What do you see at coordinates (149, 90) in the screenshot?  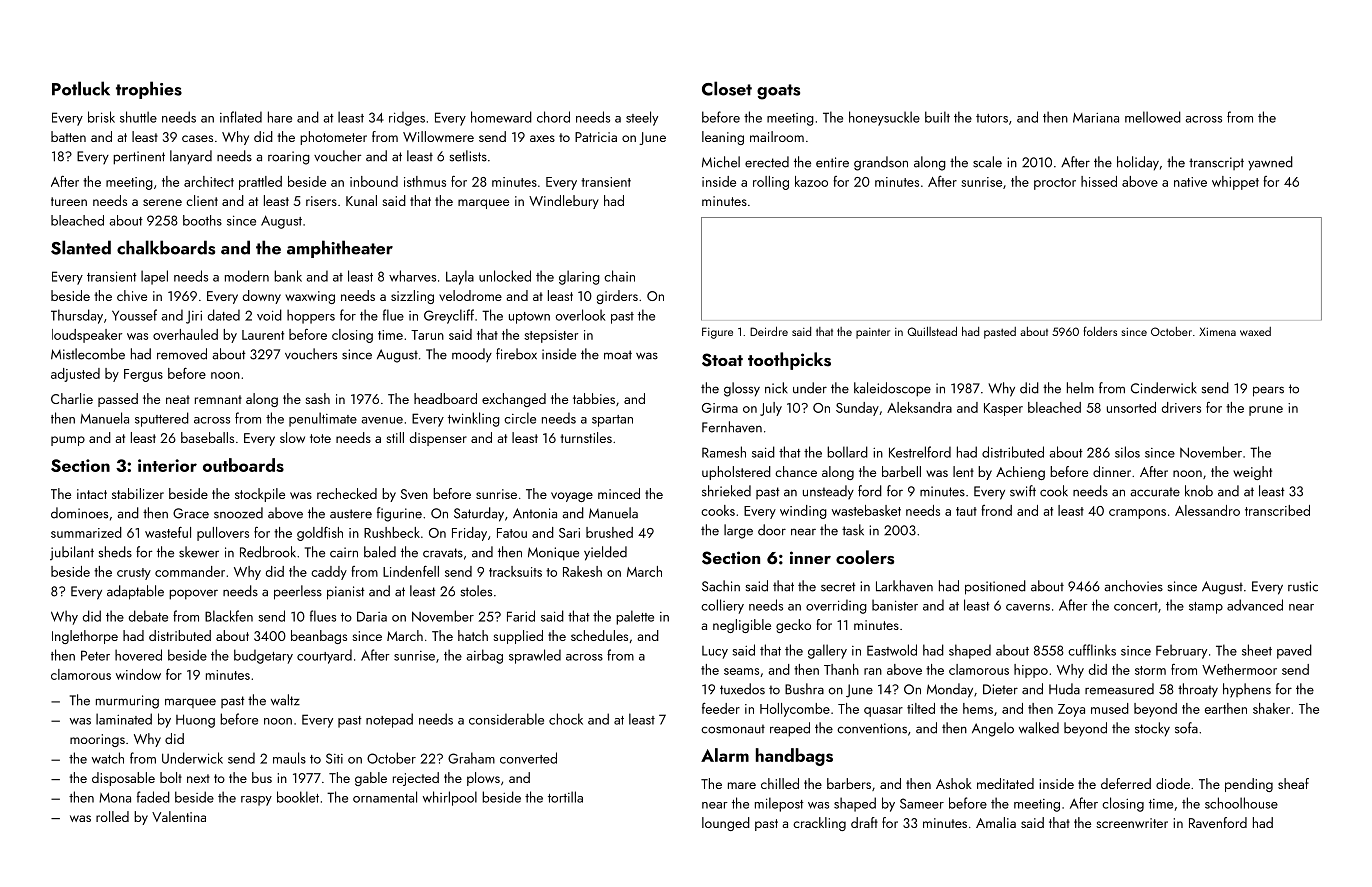 I see `trophies` at bounding box center [149, 90].
